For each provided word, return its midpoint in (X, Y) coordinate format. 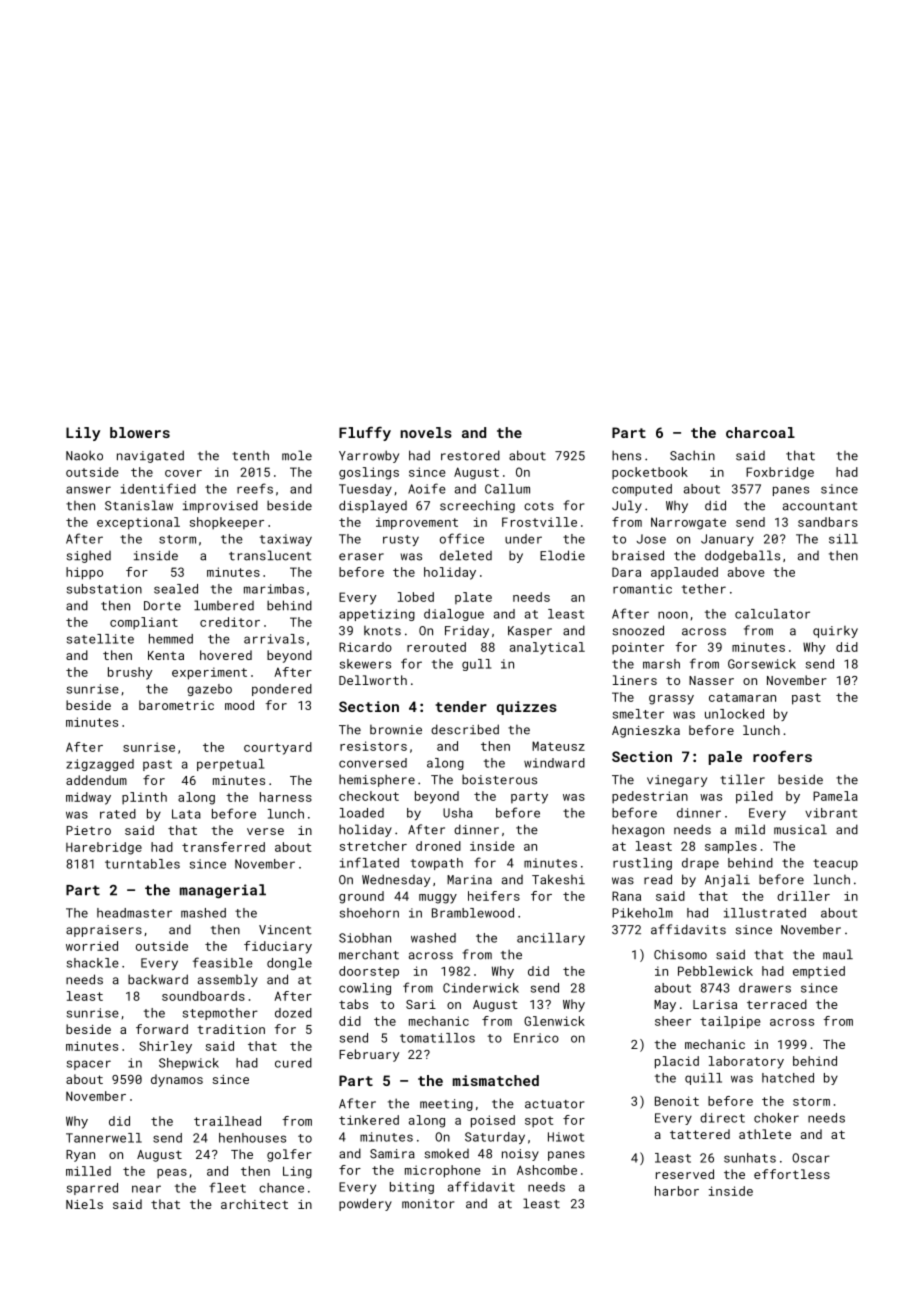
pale (725, 758)
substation (104, 589)
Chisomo (680, 954)
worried (92, 946)
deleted (466, 555)
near (146, 1189)
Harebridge (104, 848)
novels (426, 432)
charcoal (760, 432)
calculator (772, 614)
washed (433, 938)
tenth (250, 456)
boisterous (499, 779)
